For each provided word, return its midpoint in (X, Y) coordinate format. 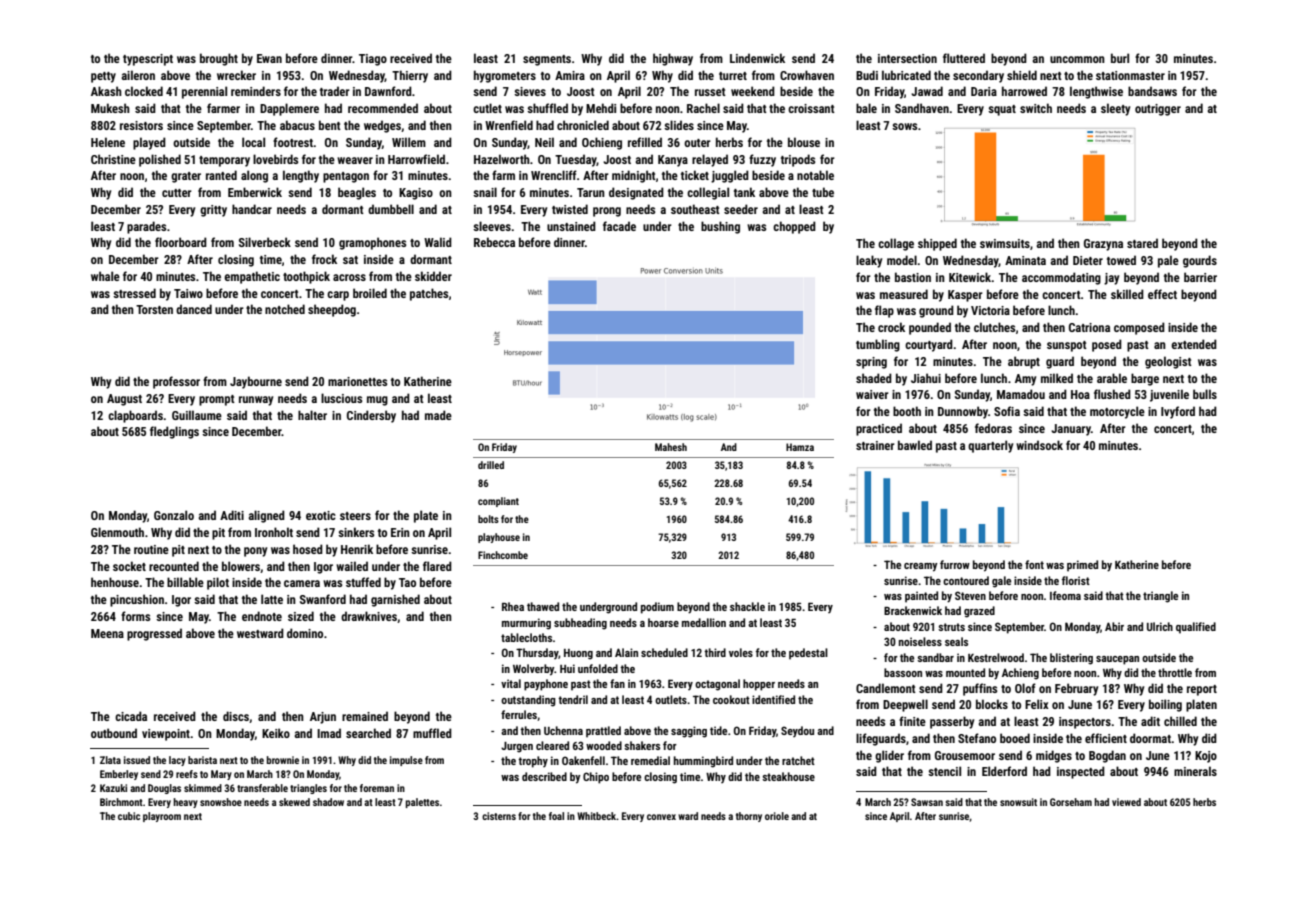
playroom (162, 817)
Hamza (800, 447)
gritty (213, 211)
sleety (1115, 109)
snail (485, 192)
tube (823, 192)
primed (1082, 566)
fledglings (174, 432)
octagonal (717, 685)
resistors (141, 125)
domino (305, 633)
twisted (570, 209)
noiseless (920, 641)
